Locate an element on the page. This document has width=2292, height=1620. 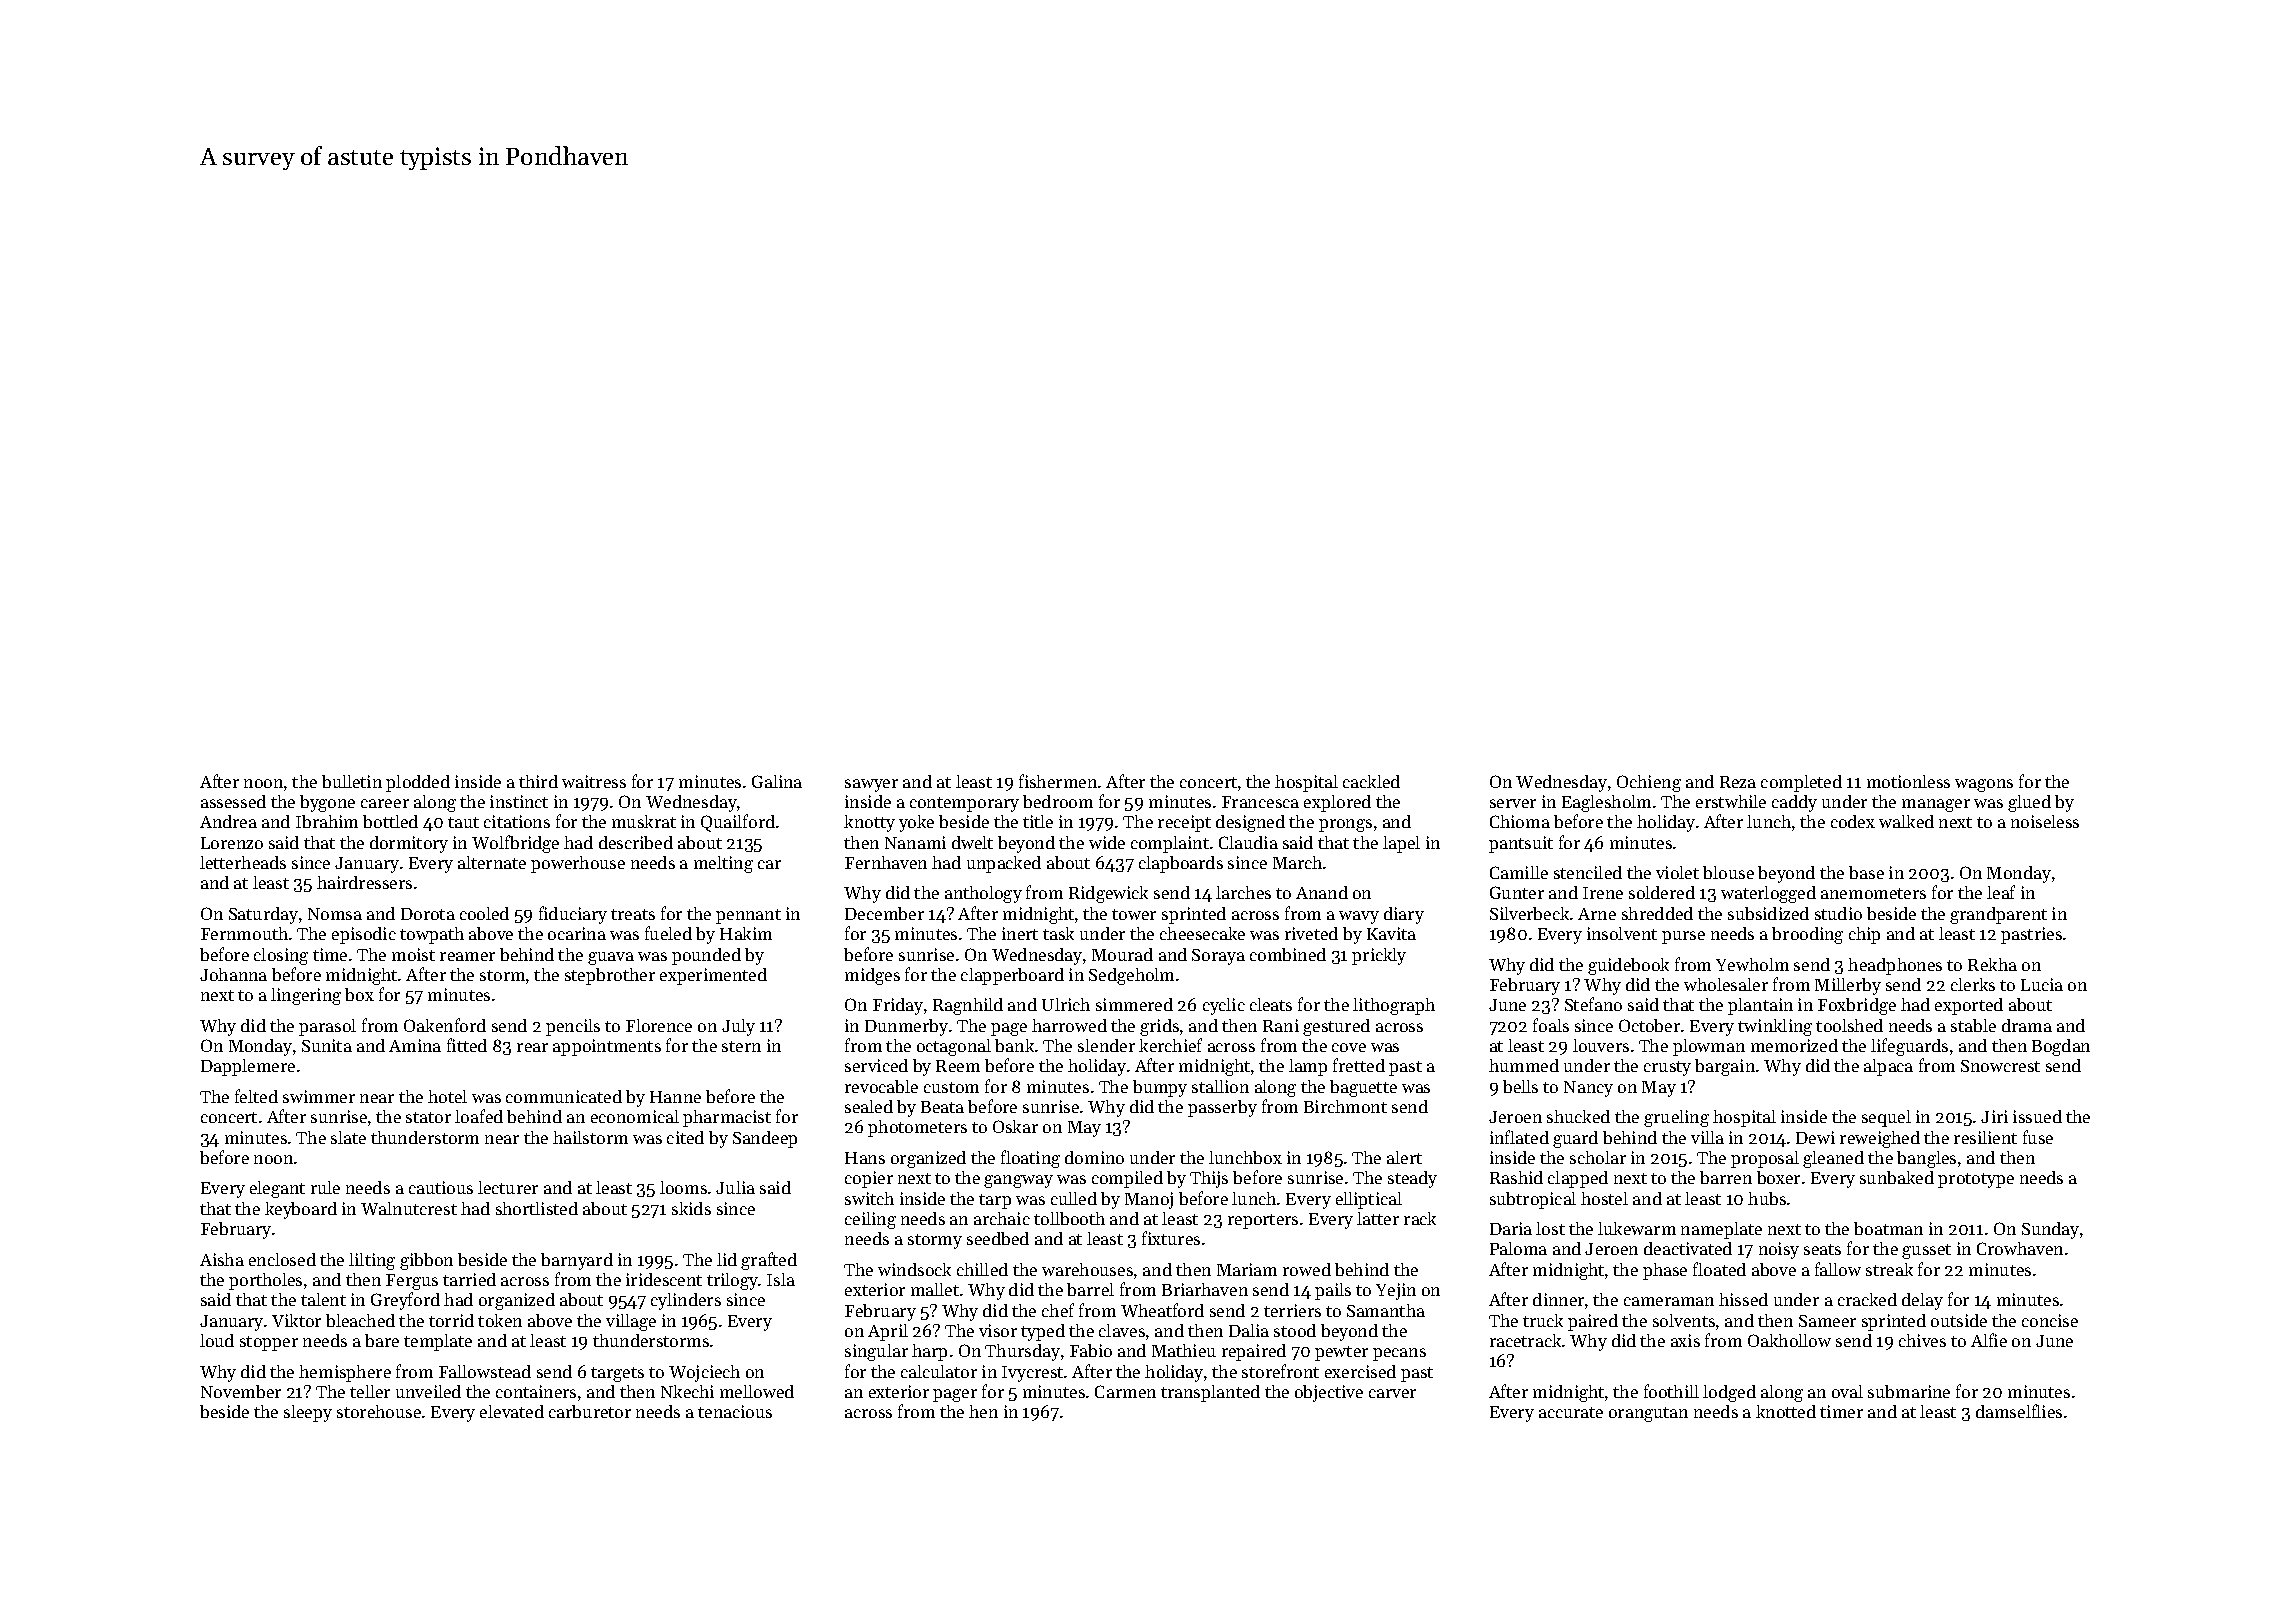
March is located at coordinates (1297, 862).
